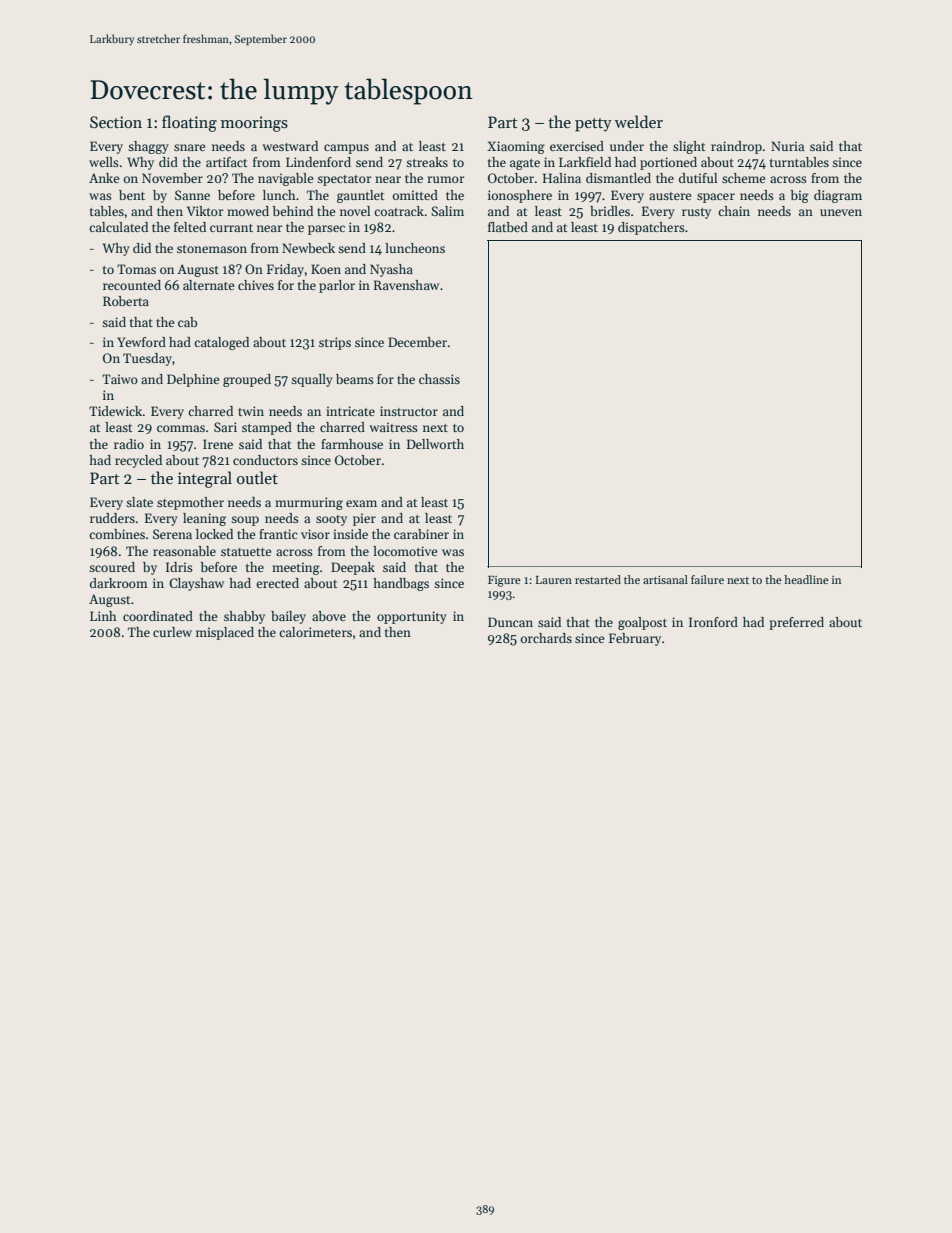 The image size is (952, 1233). Describe the element at coordinates (401, 584) in the screenshot. I see `handbags` at that location.
